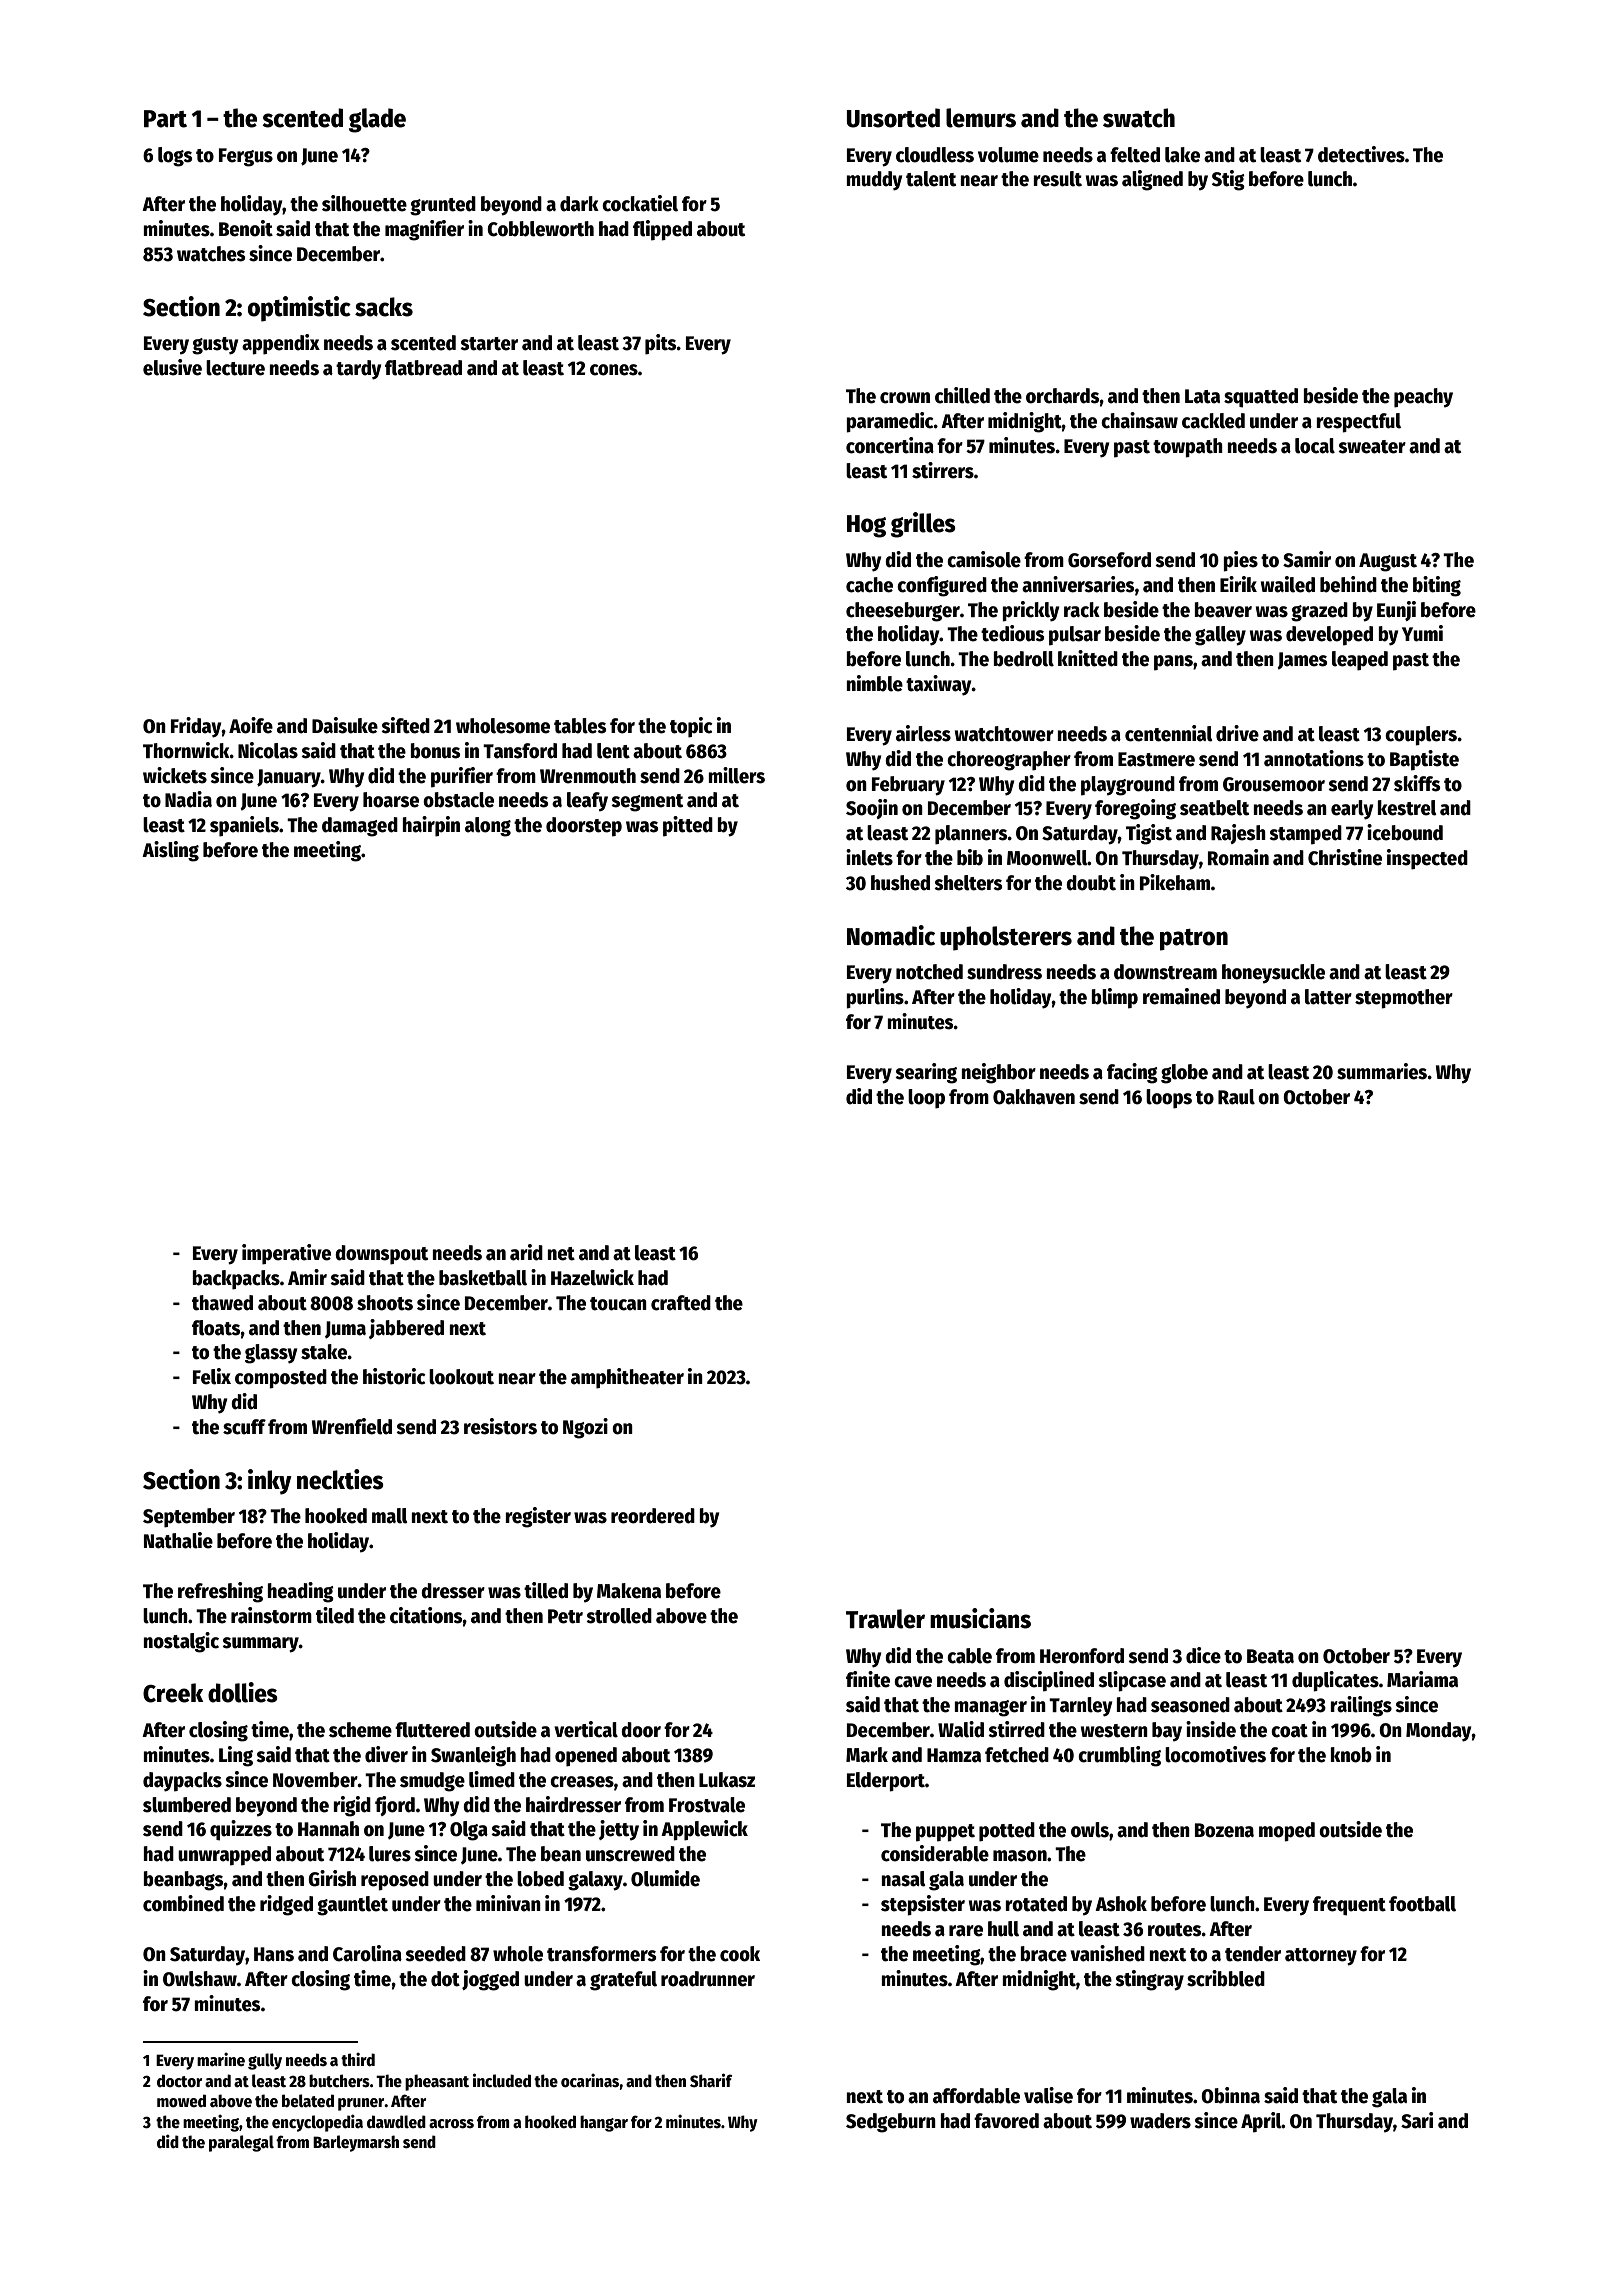 This screenshot has width=1620, height=2292. I want to click on Benoit, so click(246, 228).
